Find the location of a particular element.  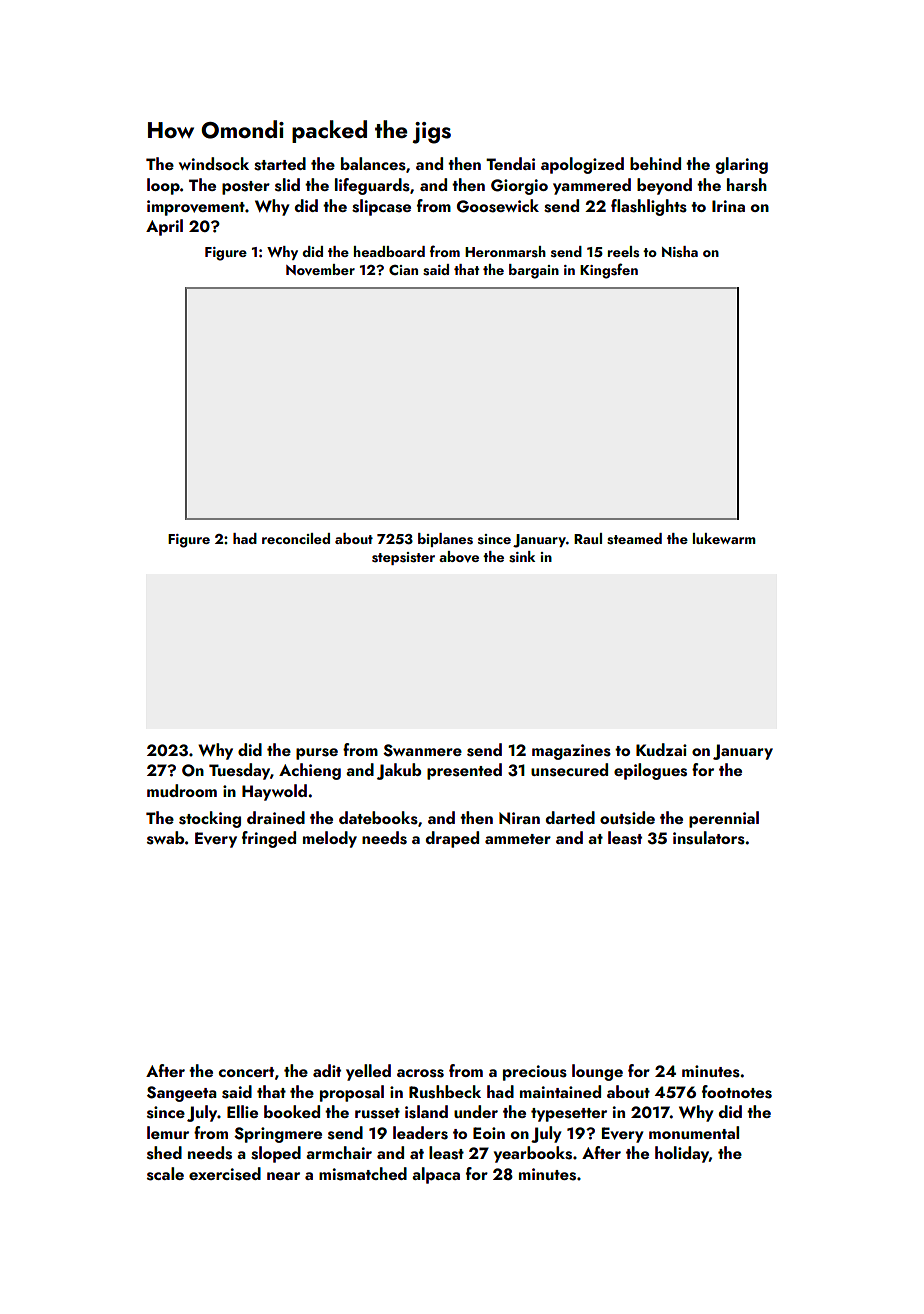

balances is located at coordinates (373, 164).
